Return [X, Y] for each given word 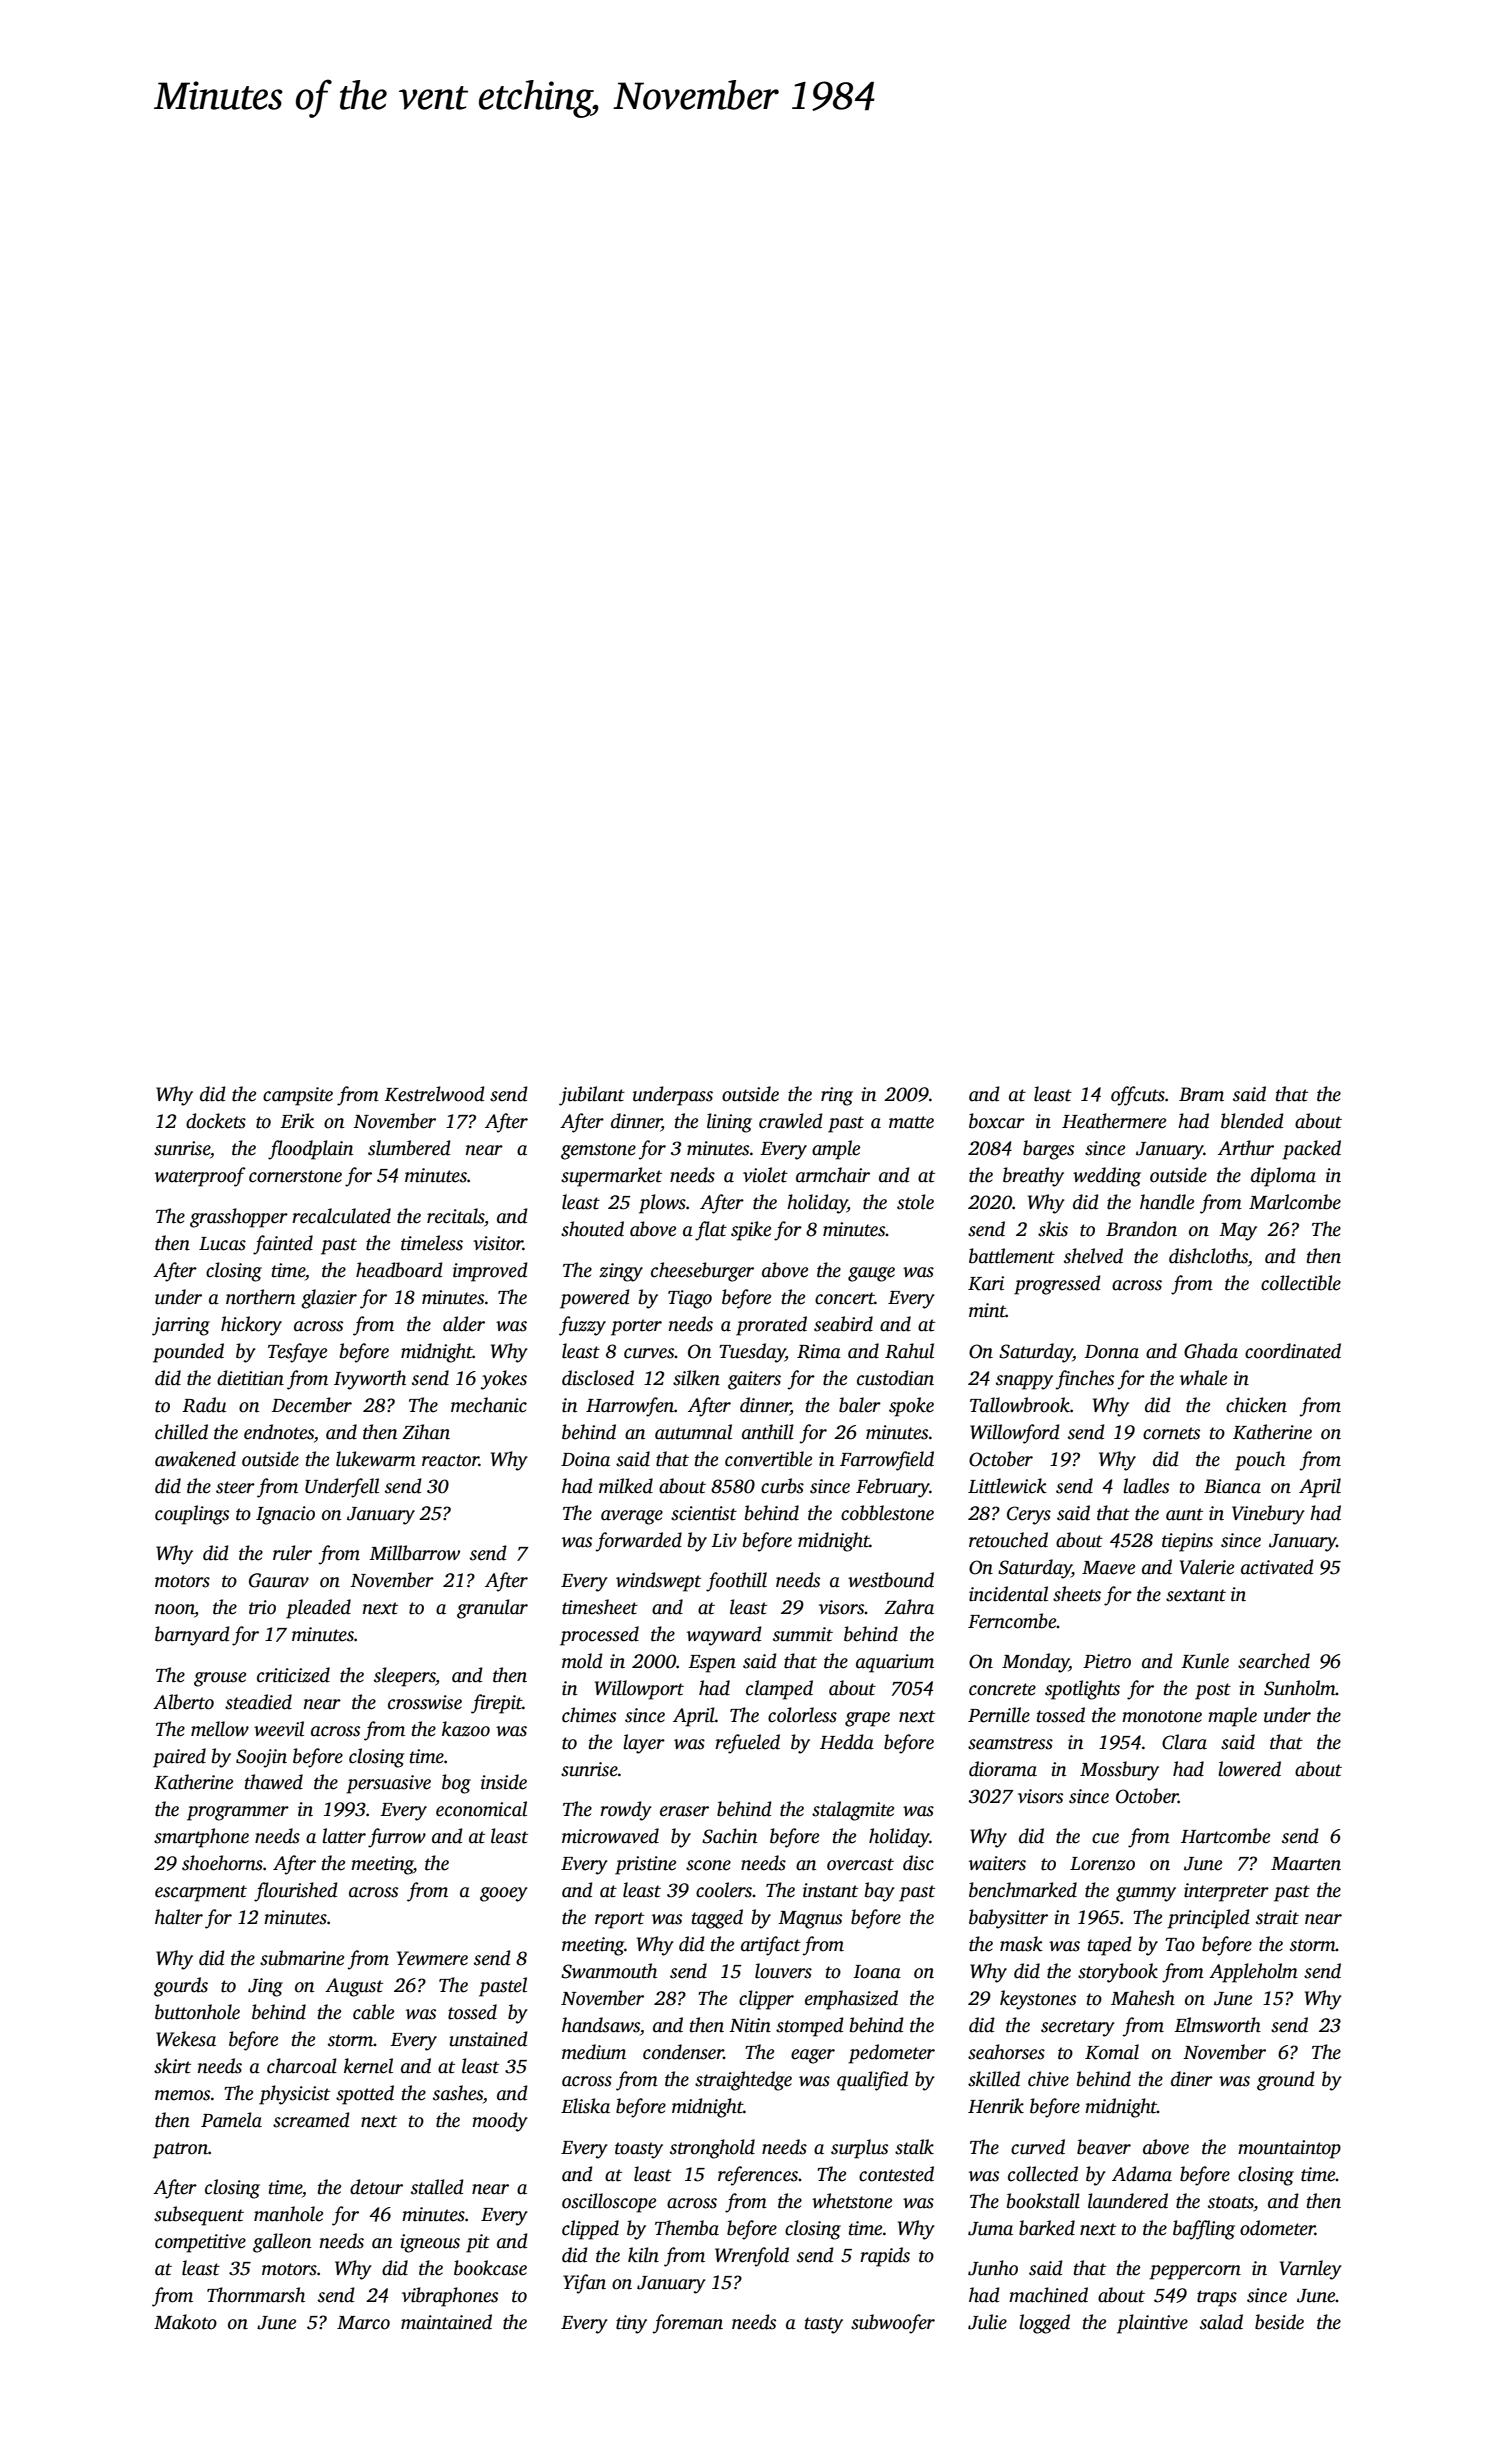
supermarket [611, 1177]
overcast [860, 1864]
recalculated [341, 1216]
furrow [397, 1838]
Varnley [1311, 2270]
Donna [1111, 1352]
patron [180, 2150]
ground [1286, 2081]
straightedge [743, 2081]
